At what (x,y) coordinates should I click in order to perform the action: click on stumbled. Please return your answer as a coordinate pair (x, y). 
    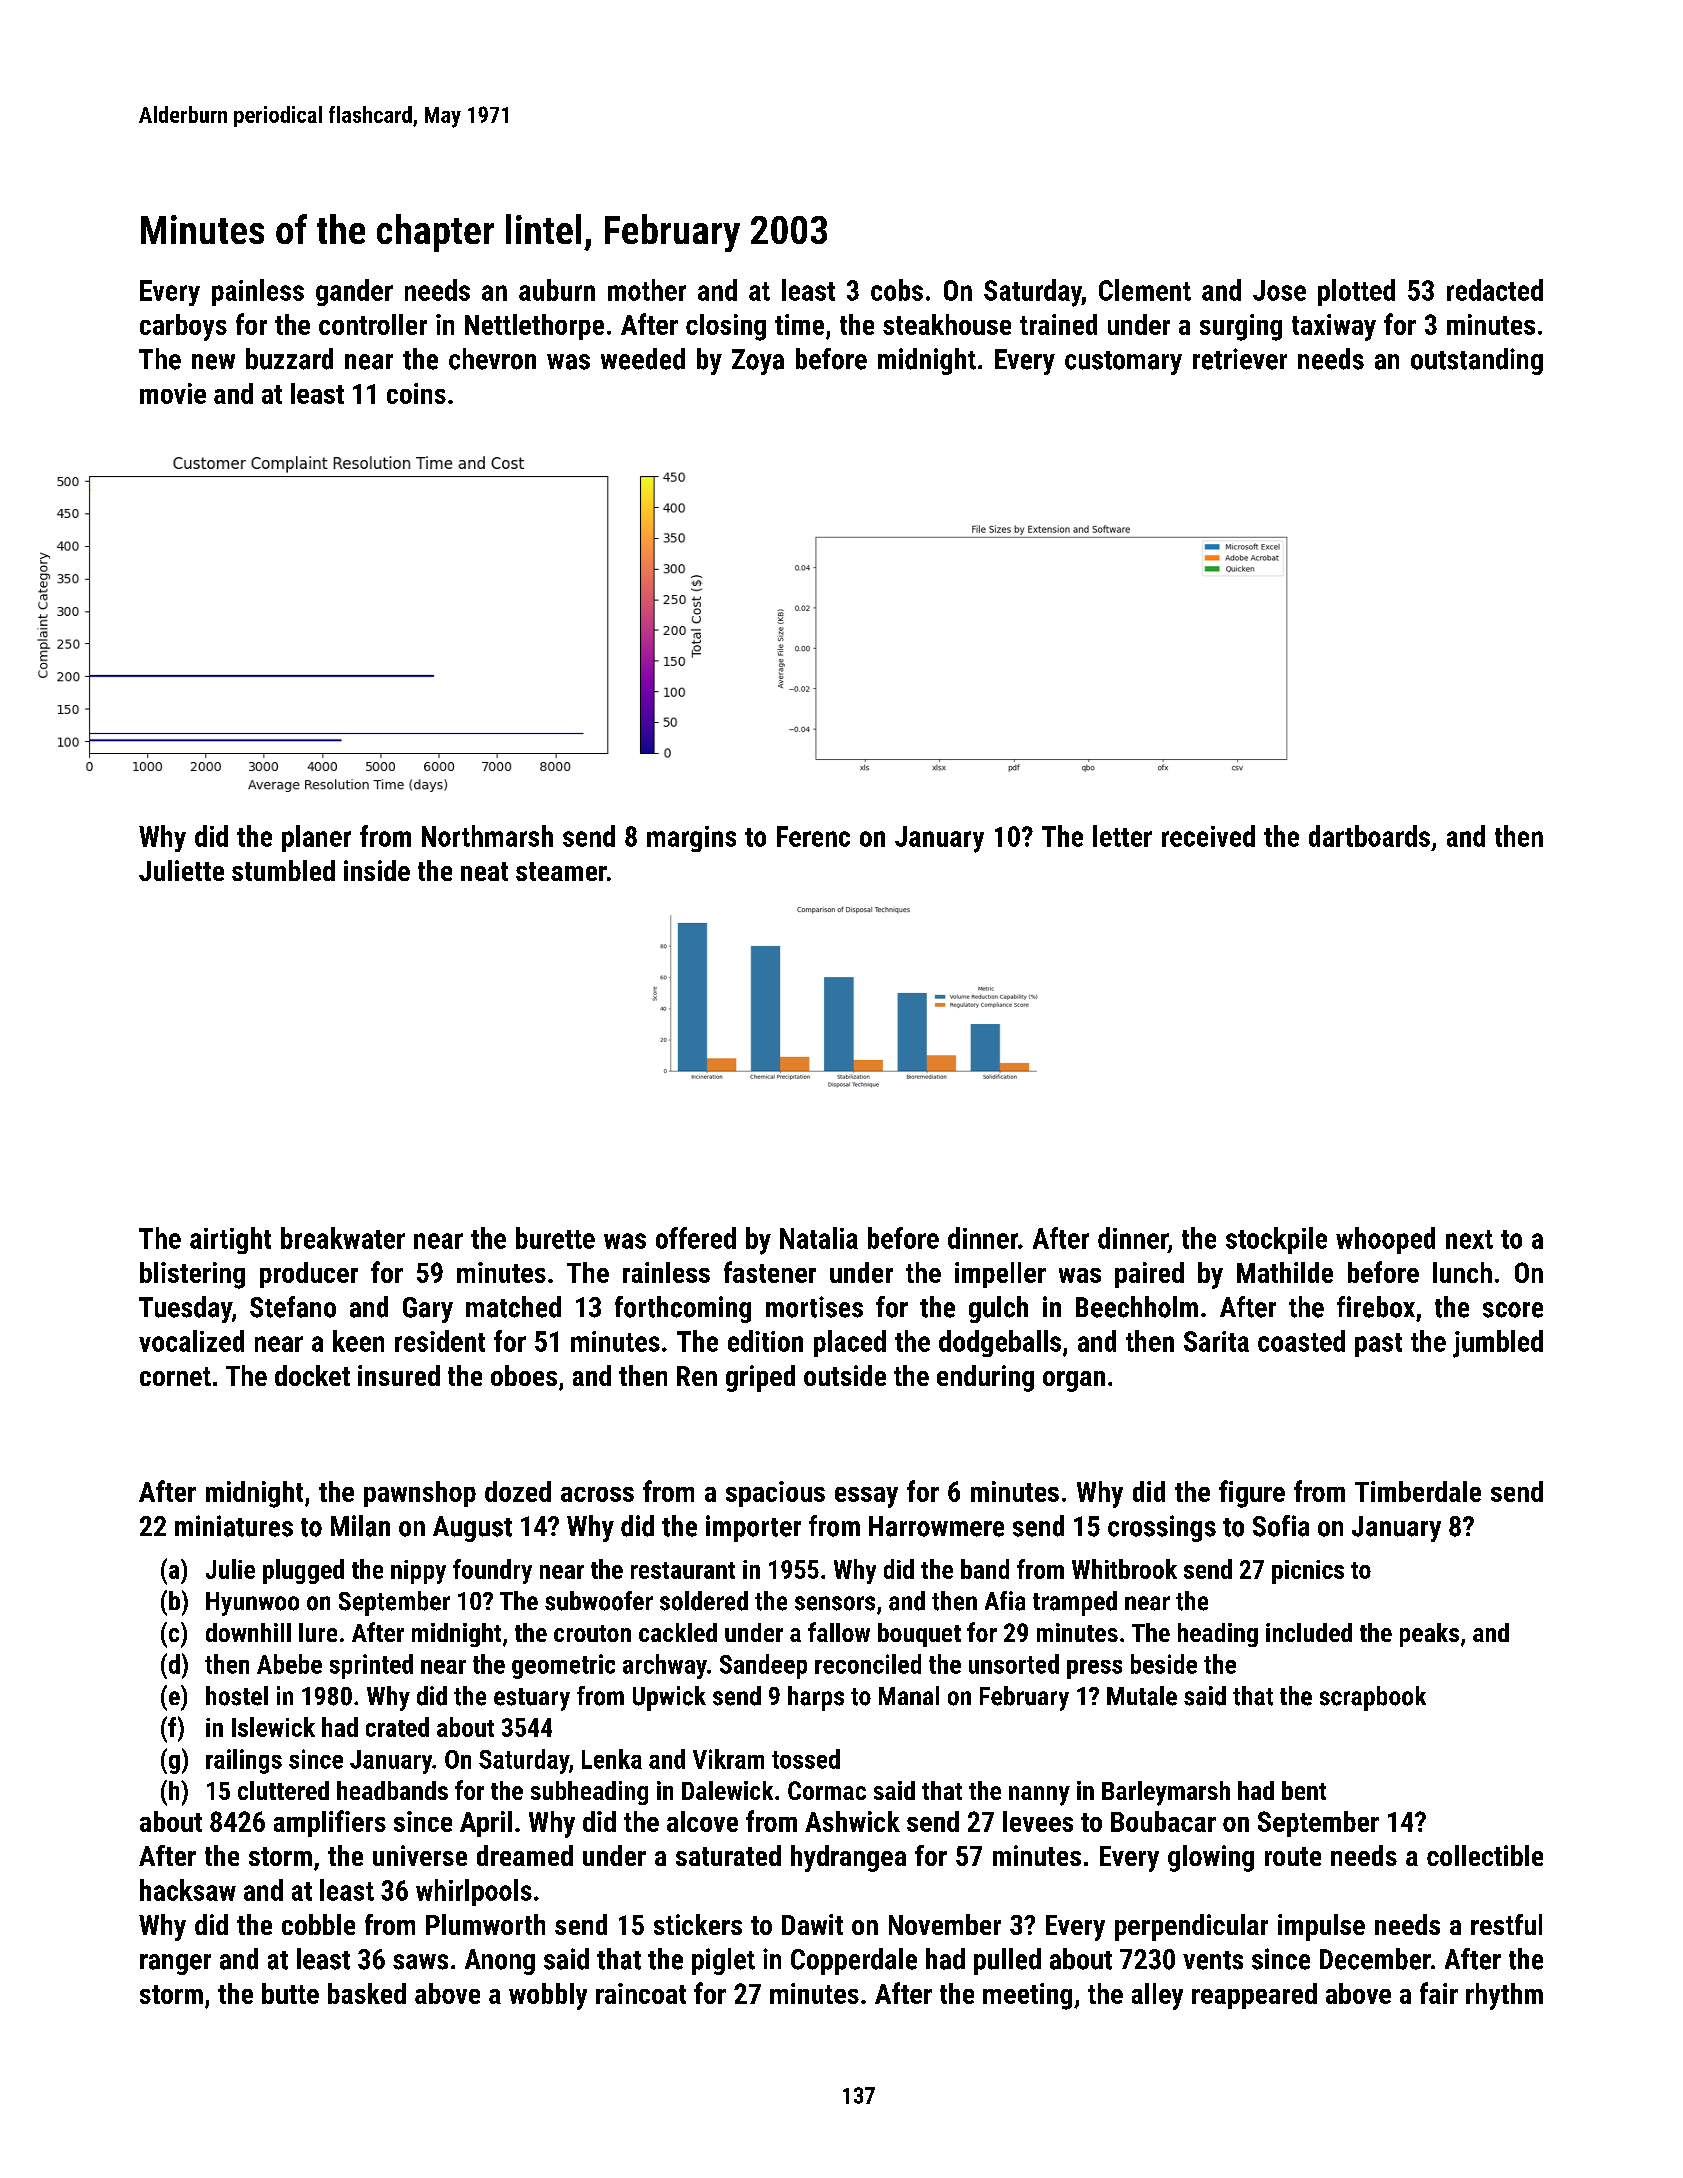
    Looking at the image, I should click on (283, 870).
